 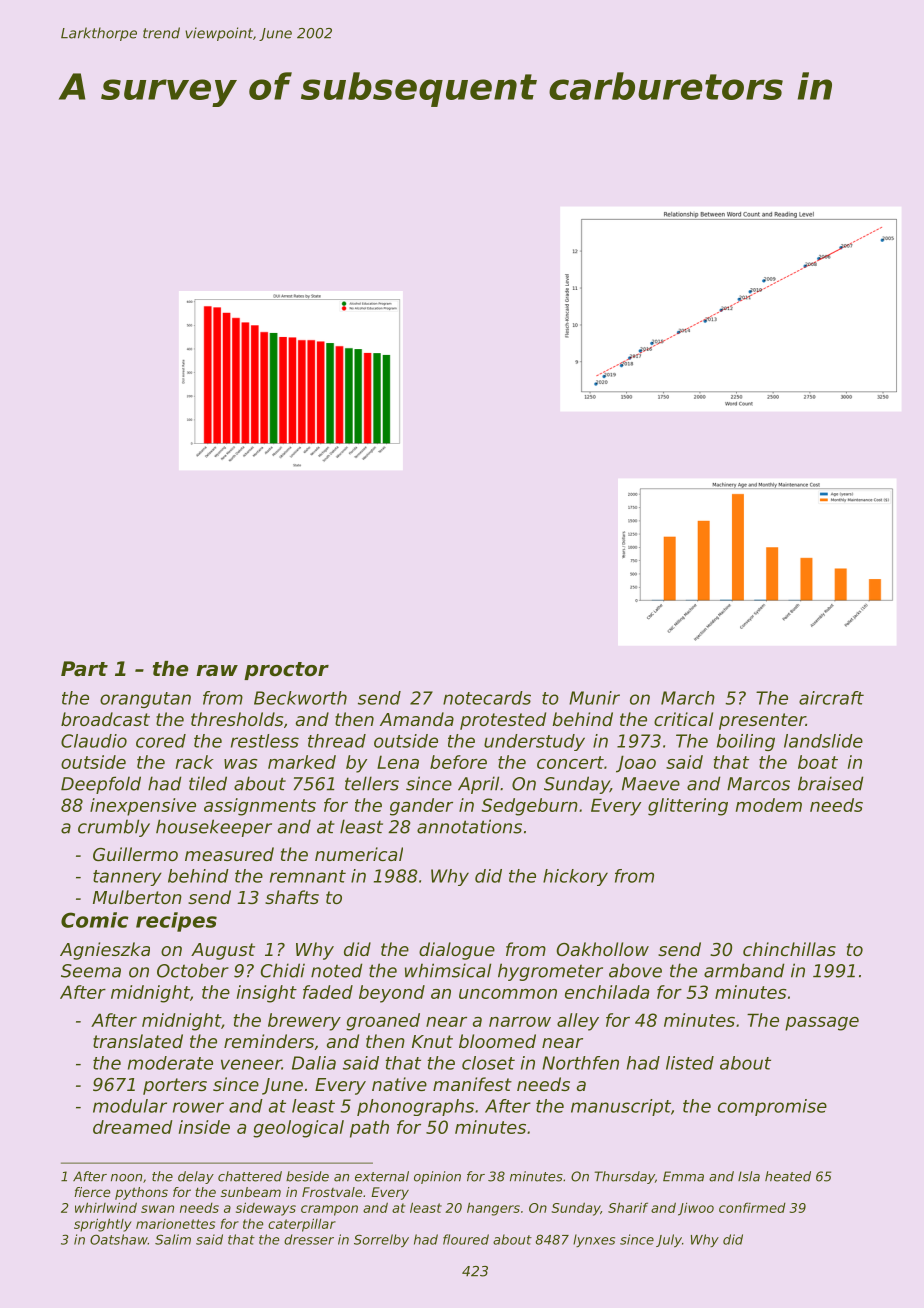 I want to click on modular, so click(x=130, y=1106).
